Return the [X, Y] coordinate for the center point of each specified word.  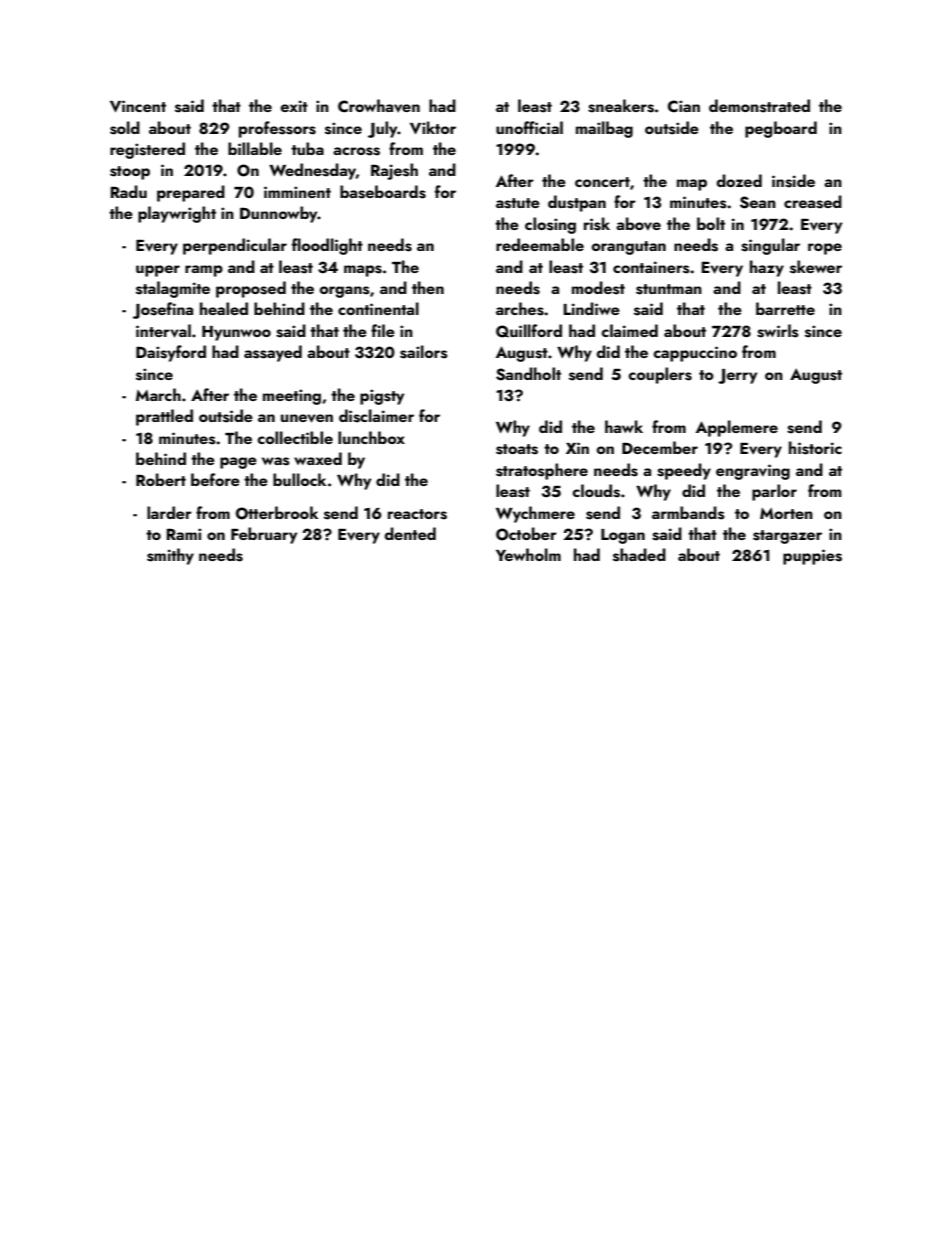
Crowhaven [379, 106]
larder [169, 512]
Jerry [737, 376]
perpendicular [235, 246]
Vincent [138, 106]
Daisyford [171, 353]
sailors [424, 352]
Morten [786, 513]
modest [598, 288]
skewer [816, 267]
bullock [299, 479]
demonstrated [759, 106]
